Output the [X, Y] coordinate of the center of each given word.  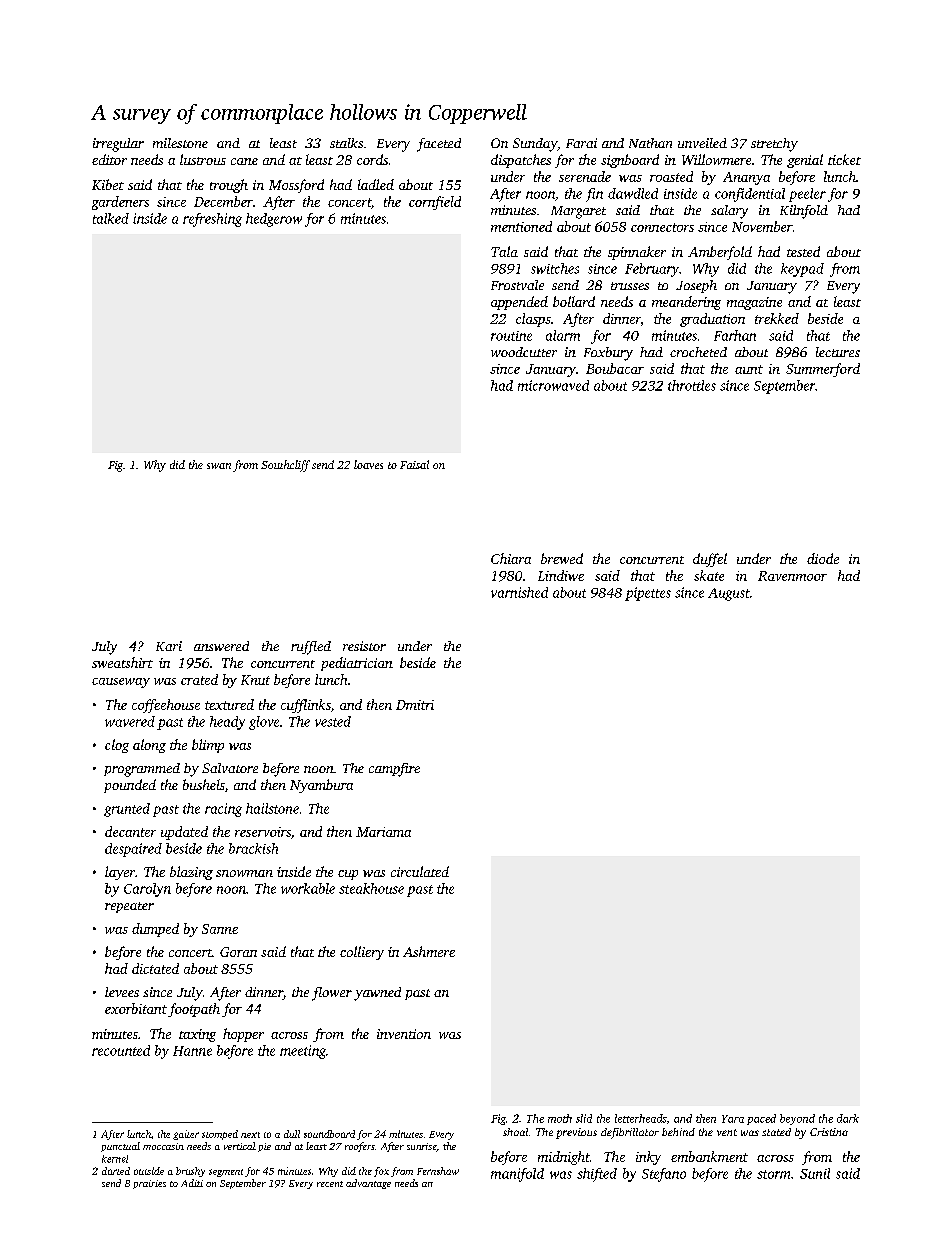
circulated [420, 871]
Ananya [746, 178]
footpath [194, 1010]
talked [111, 218]
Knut [255, 680]
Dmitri [415, 705]
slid [584, 1118]
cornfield [435, 203]
